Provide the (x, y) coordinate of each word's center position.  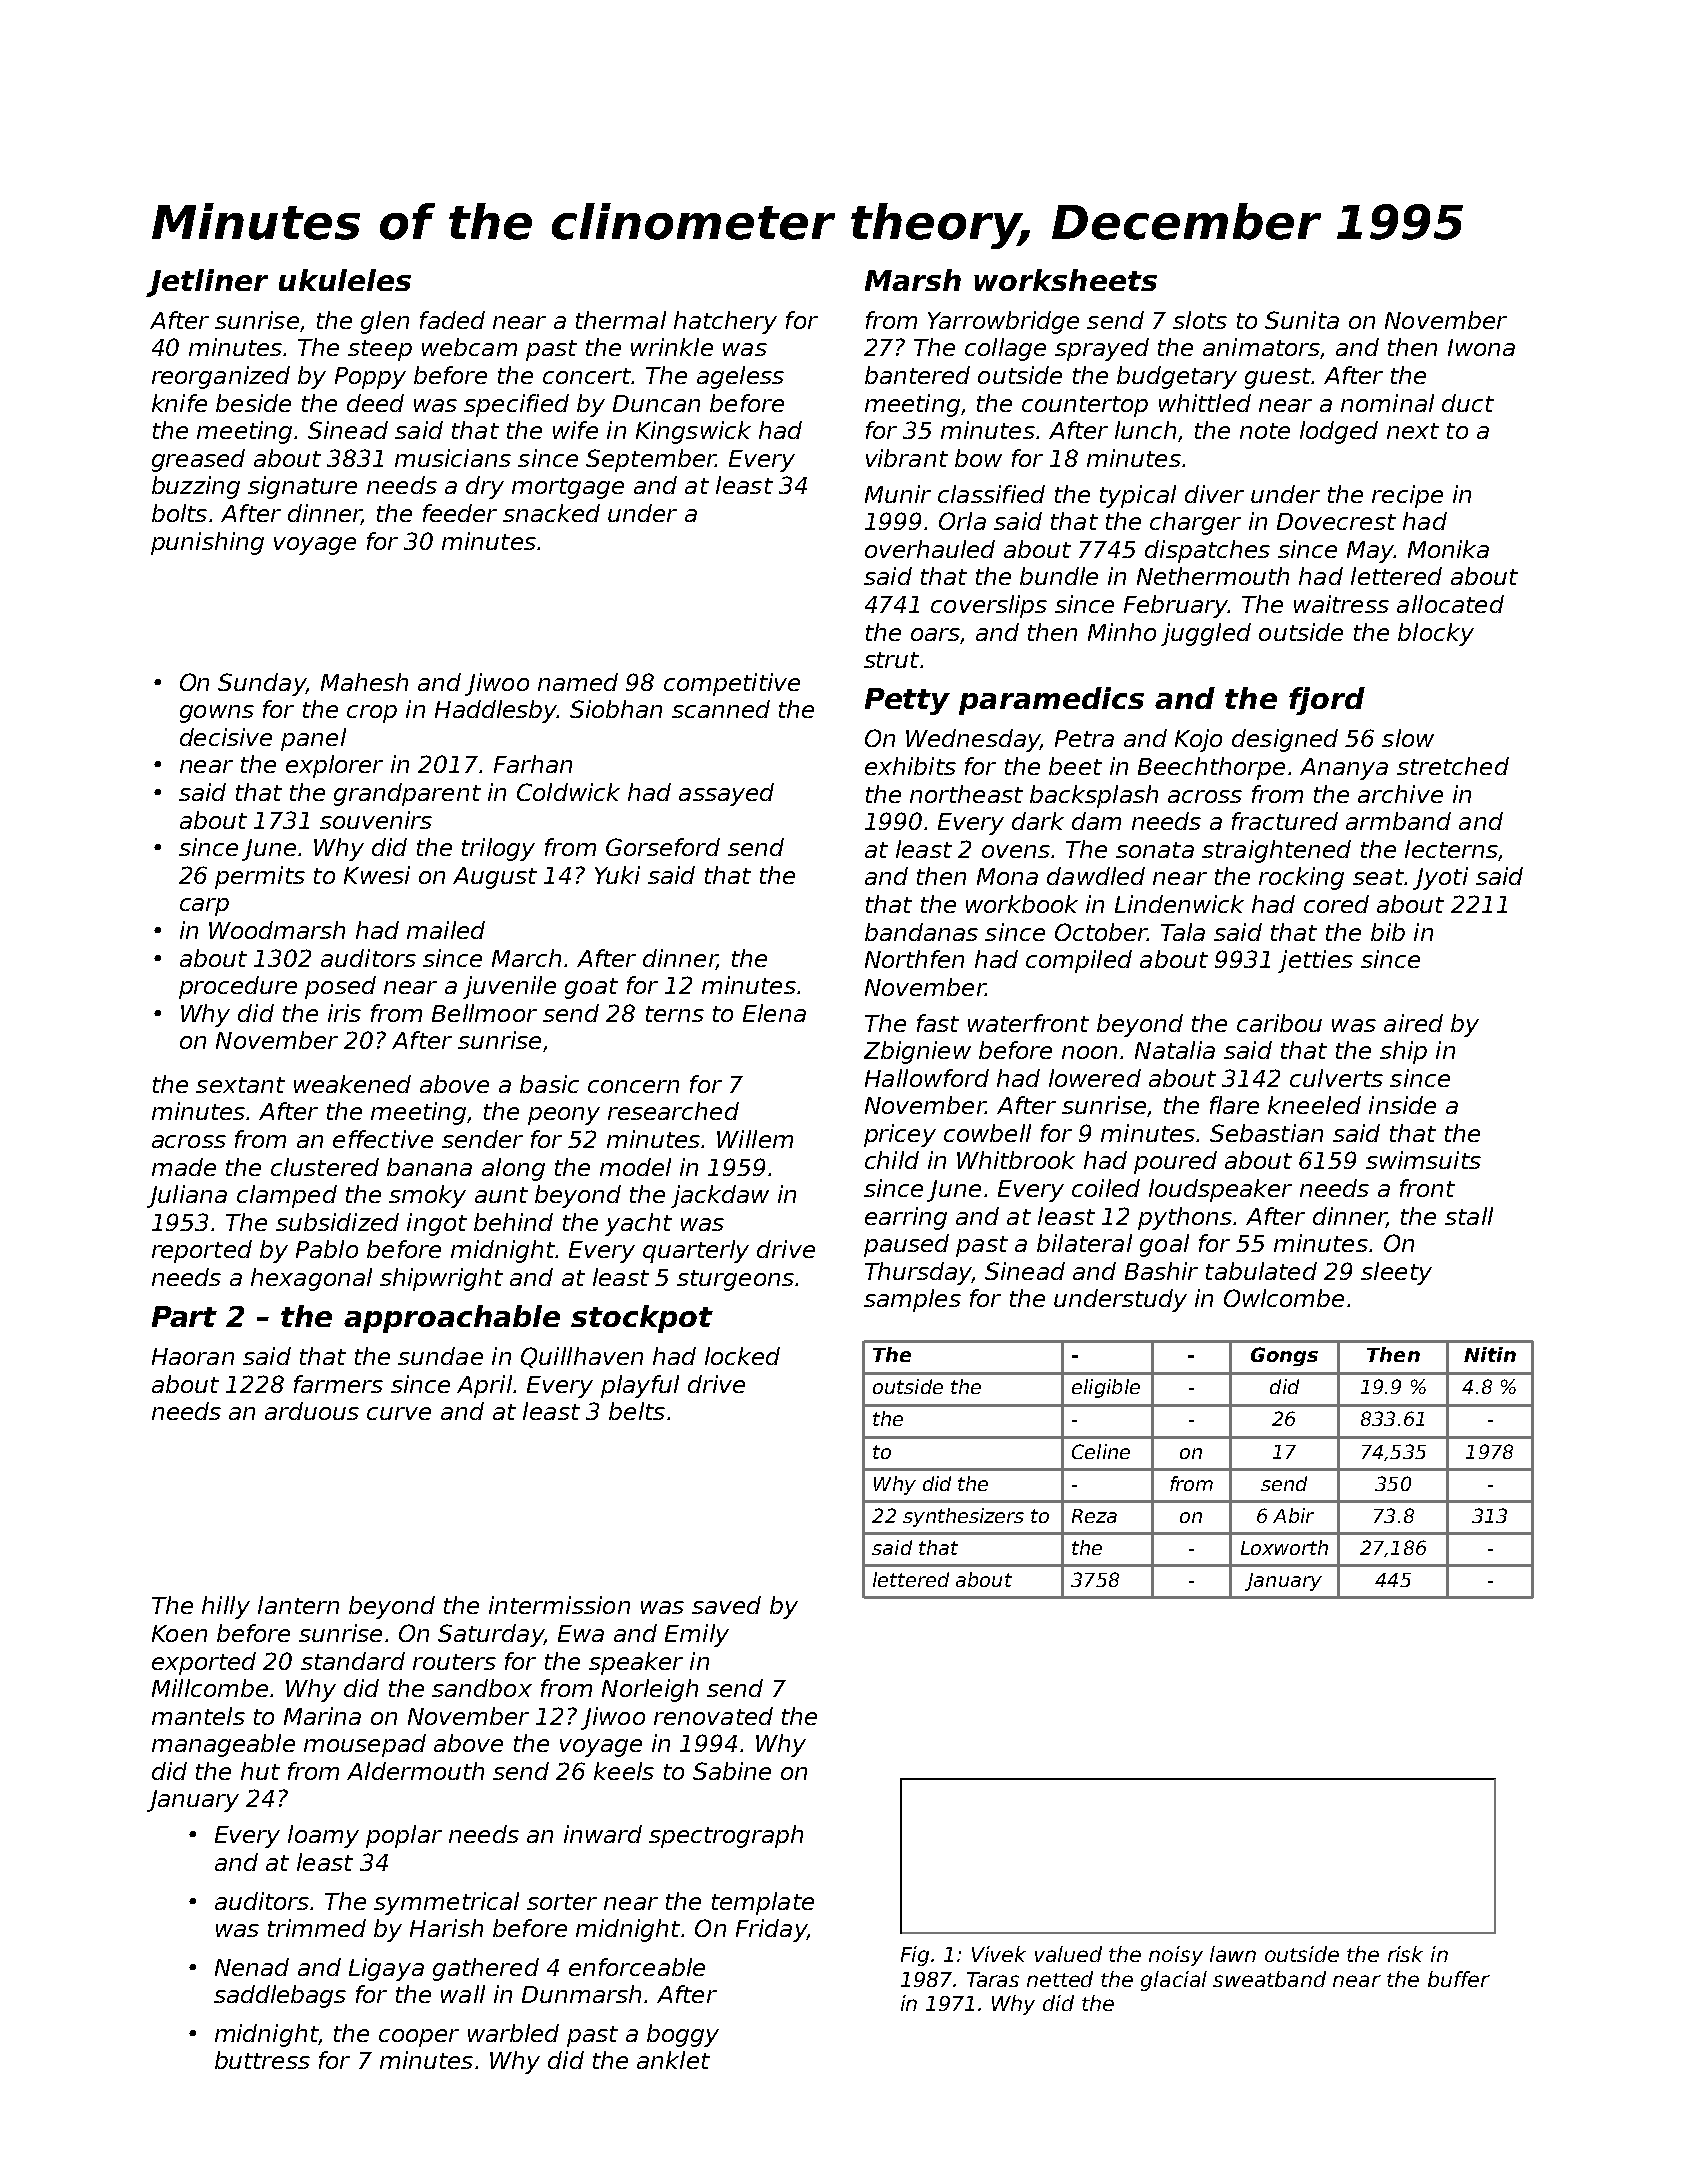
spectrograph (726, 1836)
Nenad (252, 1967)
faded (452, 320)
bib (1388, 932)
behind (513, 1222)
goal (1164, 1245)
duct (1468, 403)
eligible (1106, 1388)
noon (1089, 1052)
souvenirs (376, 820)
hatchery (725, 322)
